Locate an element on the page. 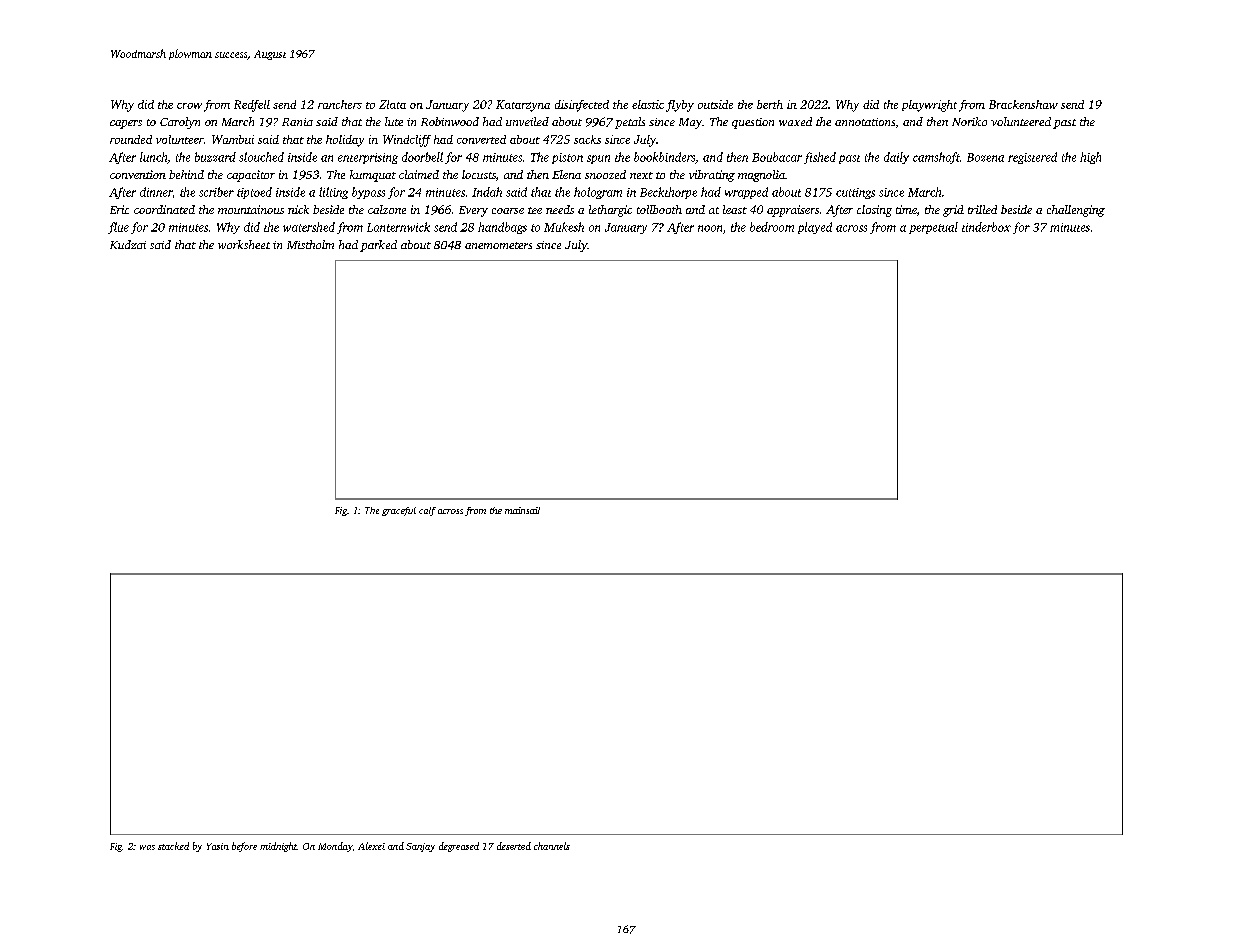 The height and width of the document is (952, 1233). Kudzai is located at coordinates (128, 244).
